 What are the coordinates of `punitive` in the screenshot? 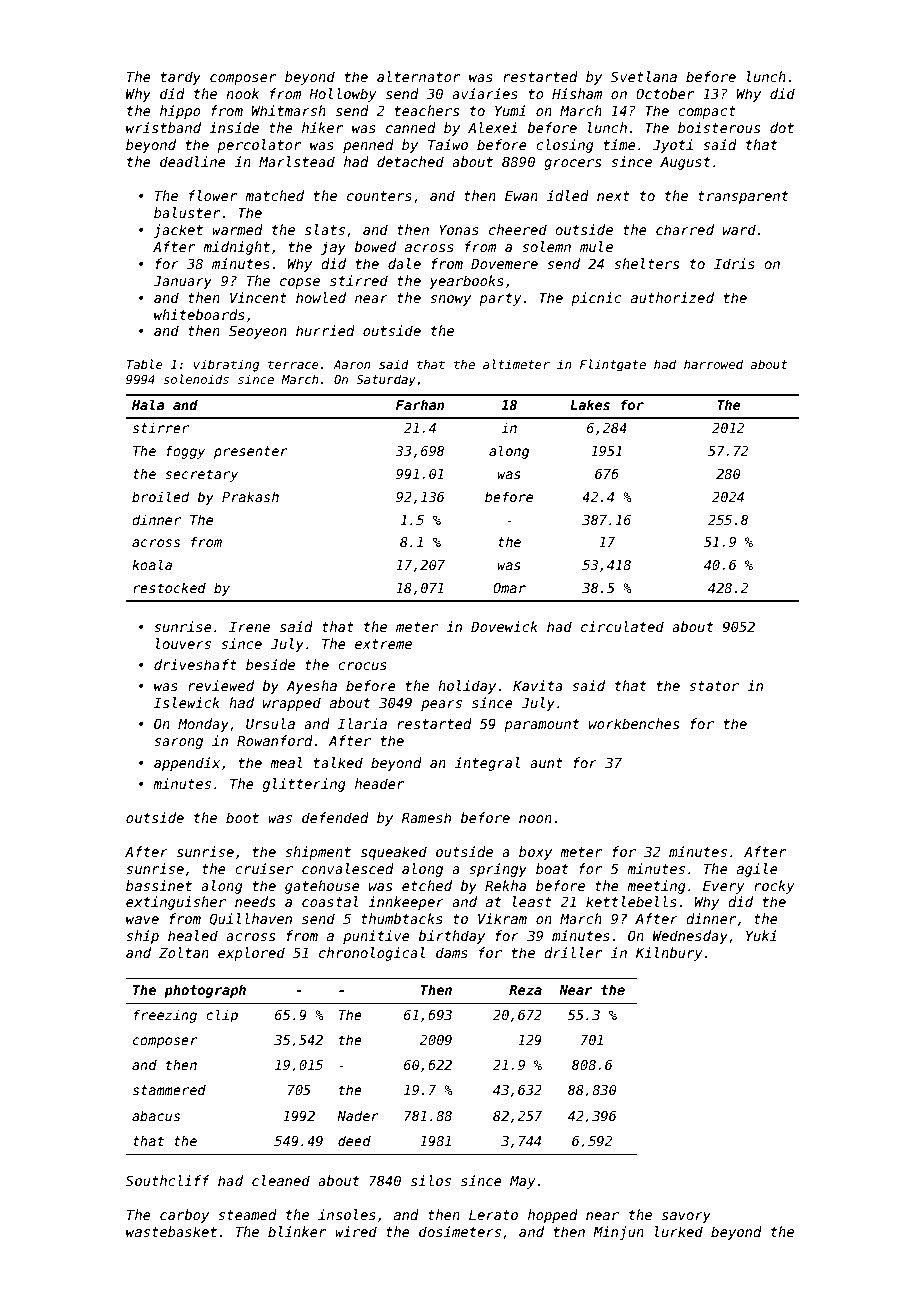 It's located at (376, 937).
